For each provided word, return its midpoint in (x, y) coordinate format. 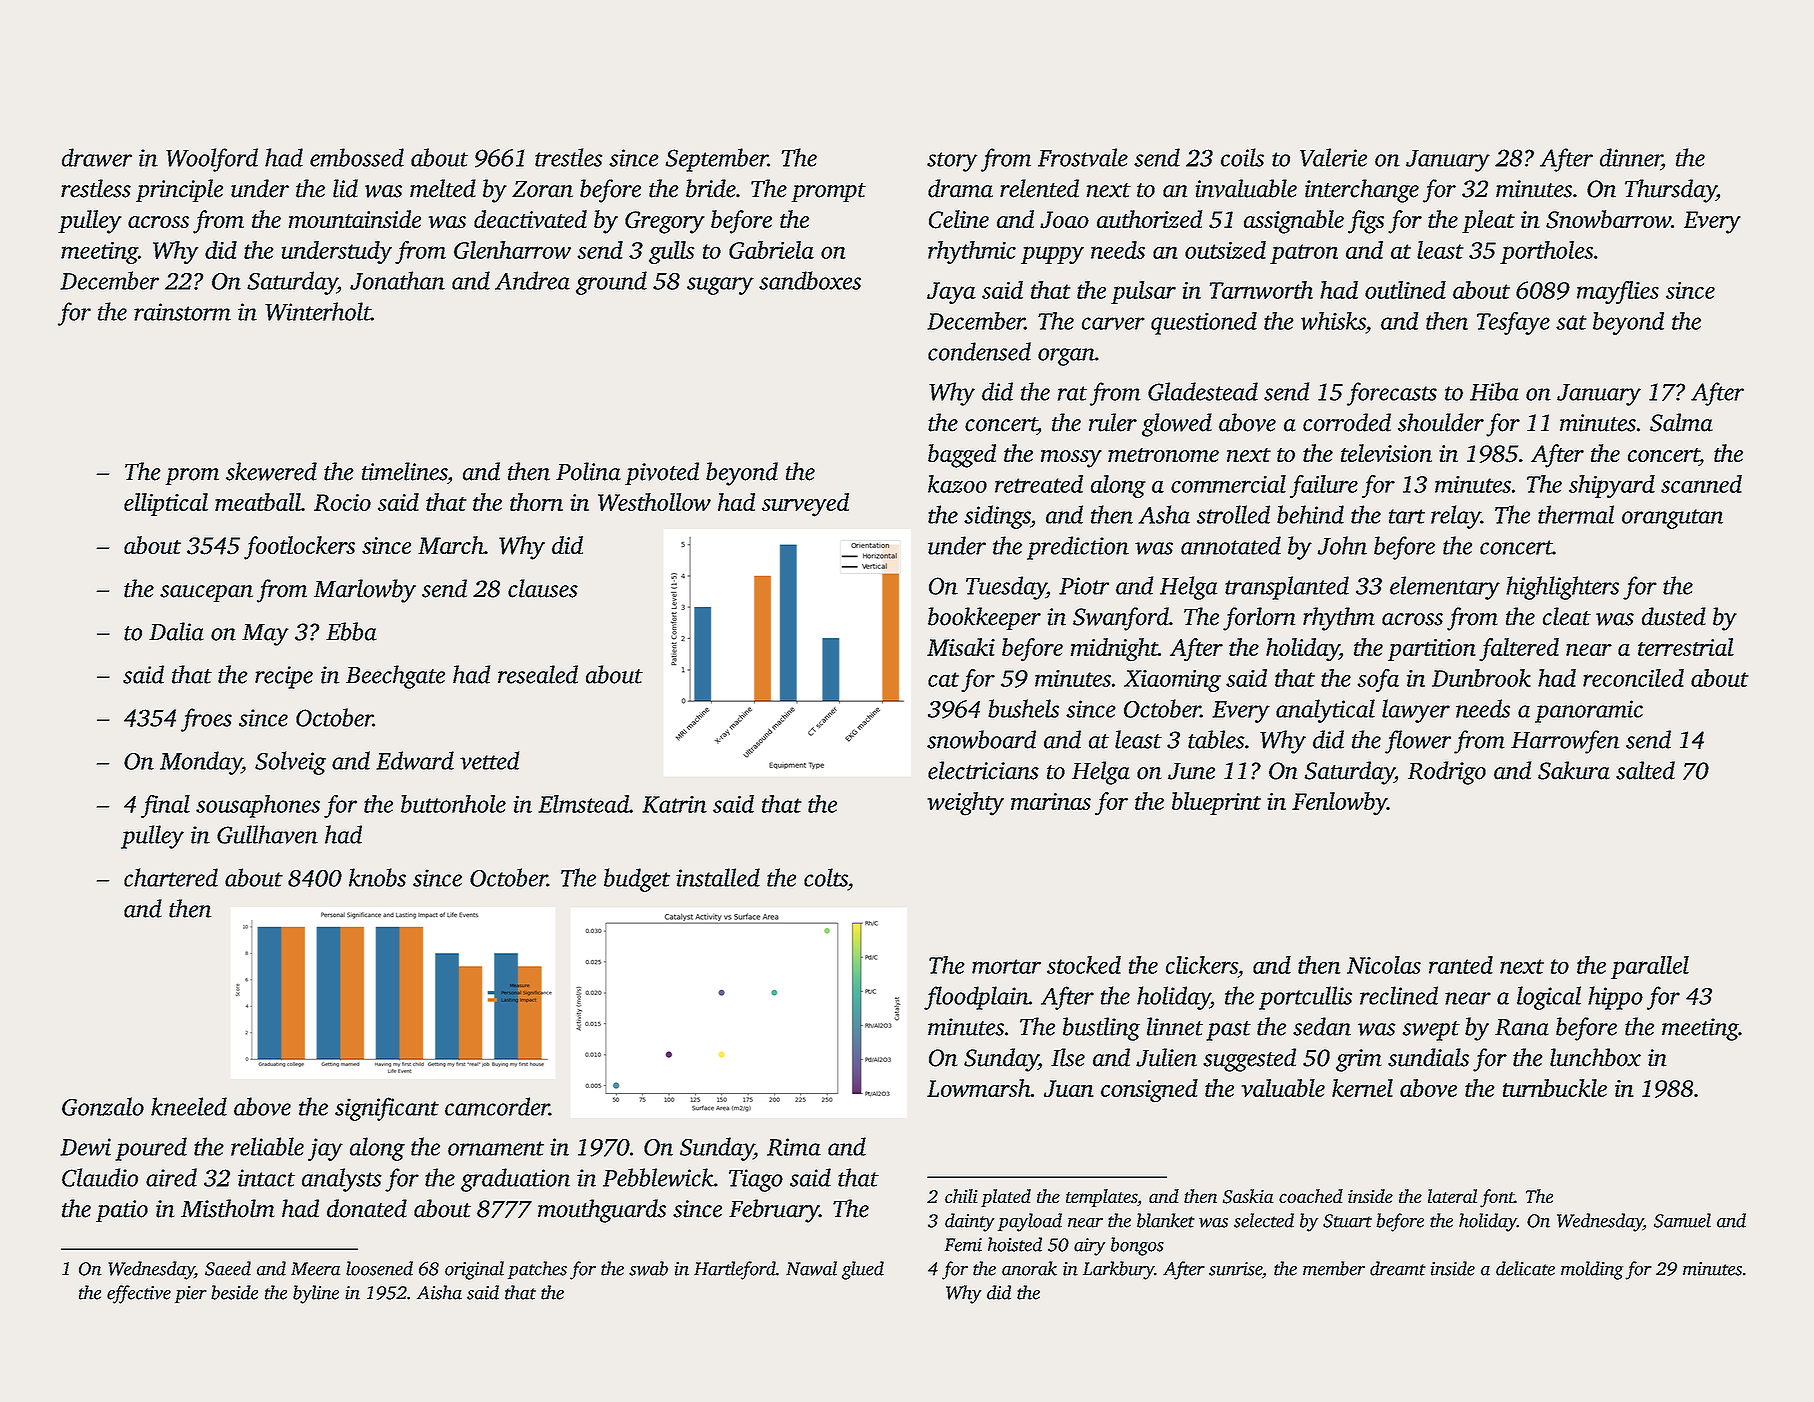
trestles (568, 157)
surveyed (805, 505)
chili (961, 1196)
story (952, 162)
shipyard (1612, 486)
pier (191, 1294)
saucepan (206, 593)
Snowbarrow (1608, 219)
